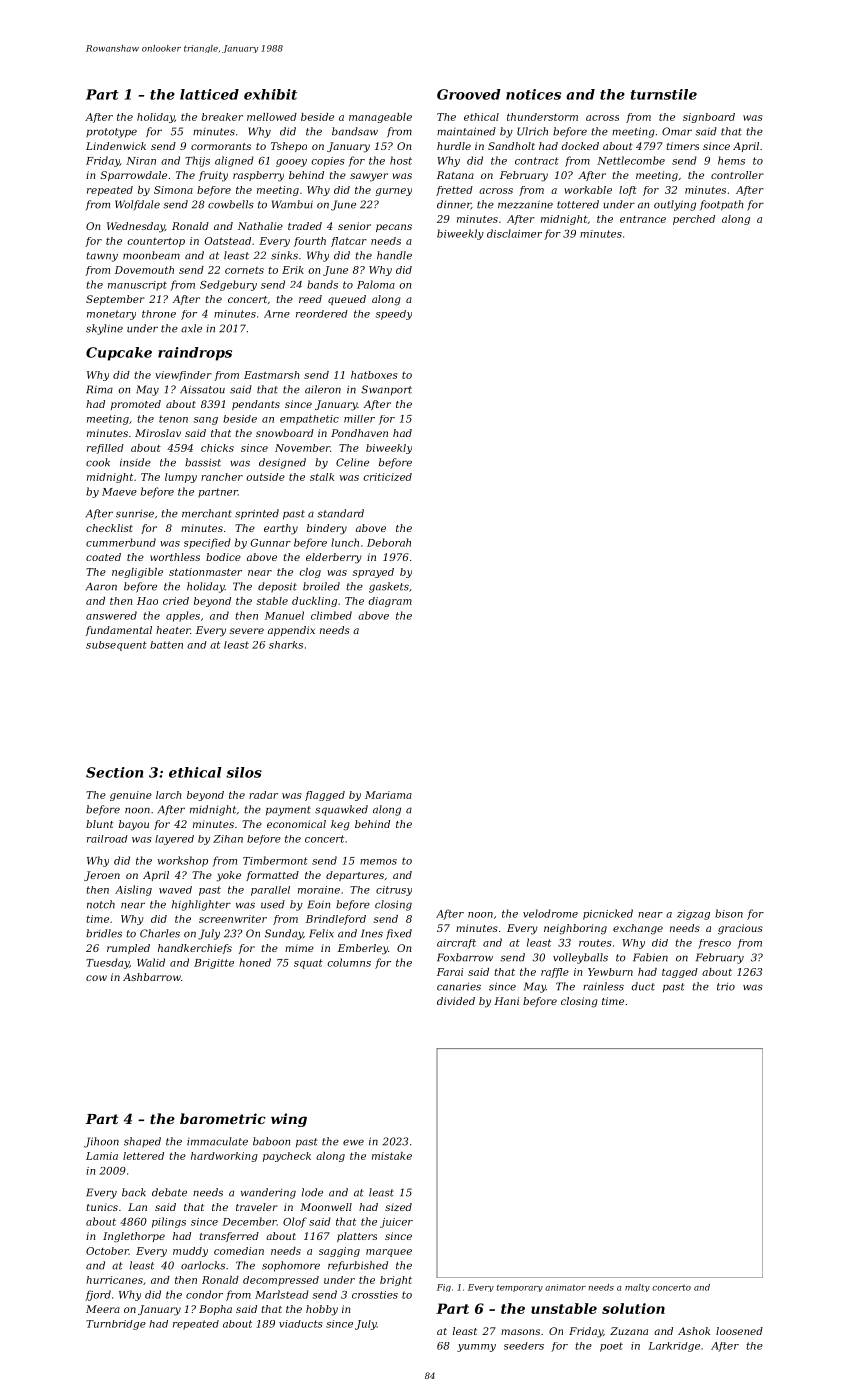  I want to click on turnstile, so click(664, 94).
